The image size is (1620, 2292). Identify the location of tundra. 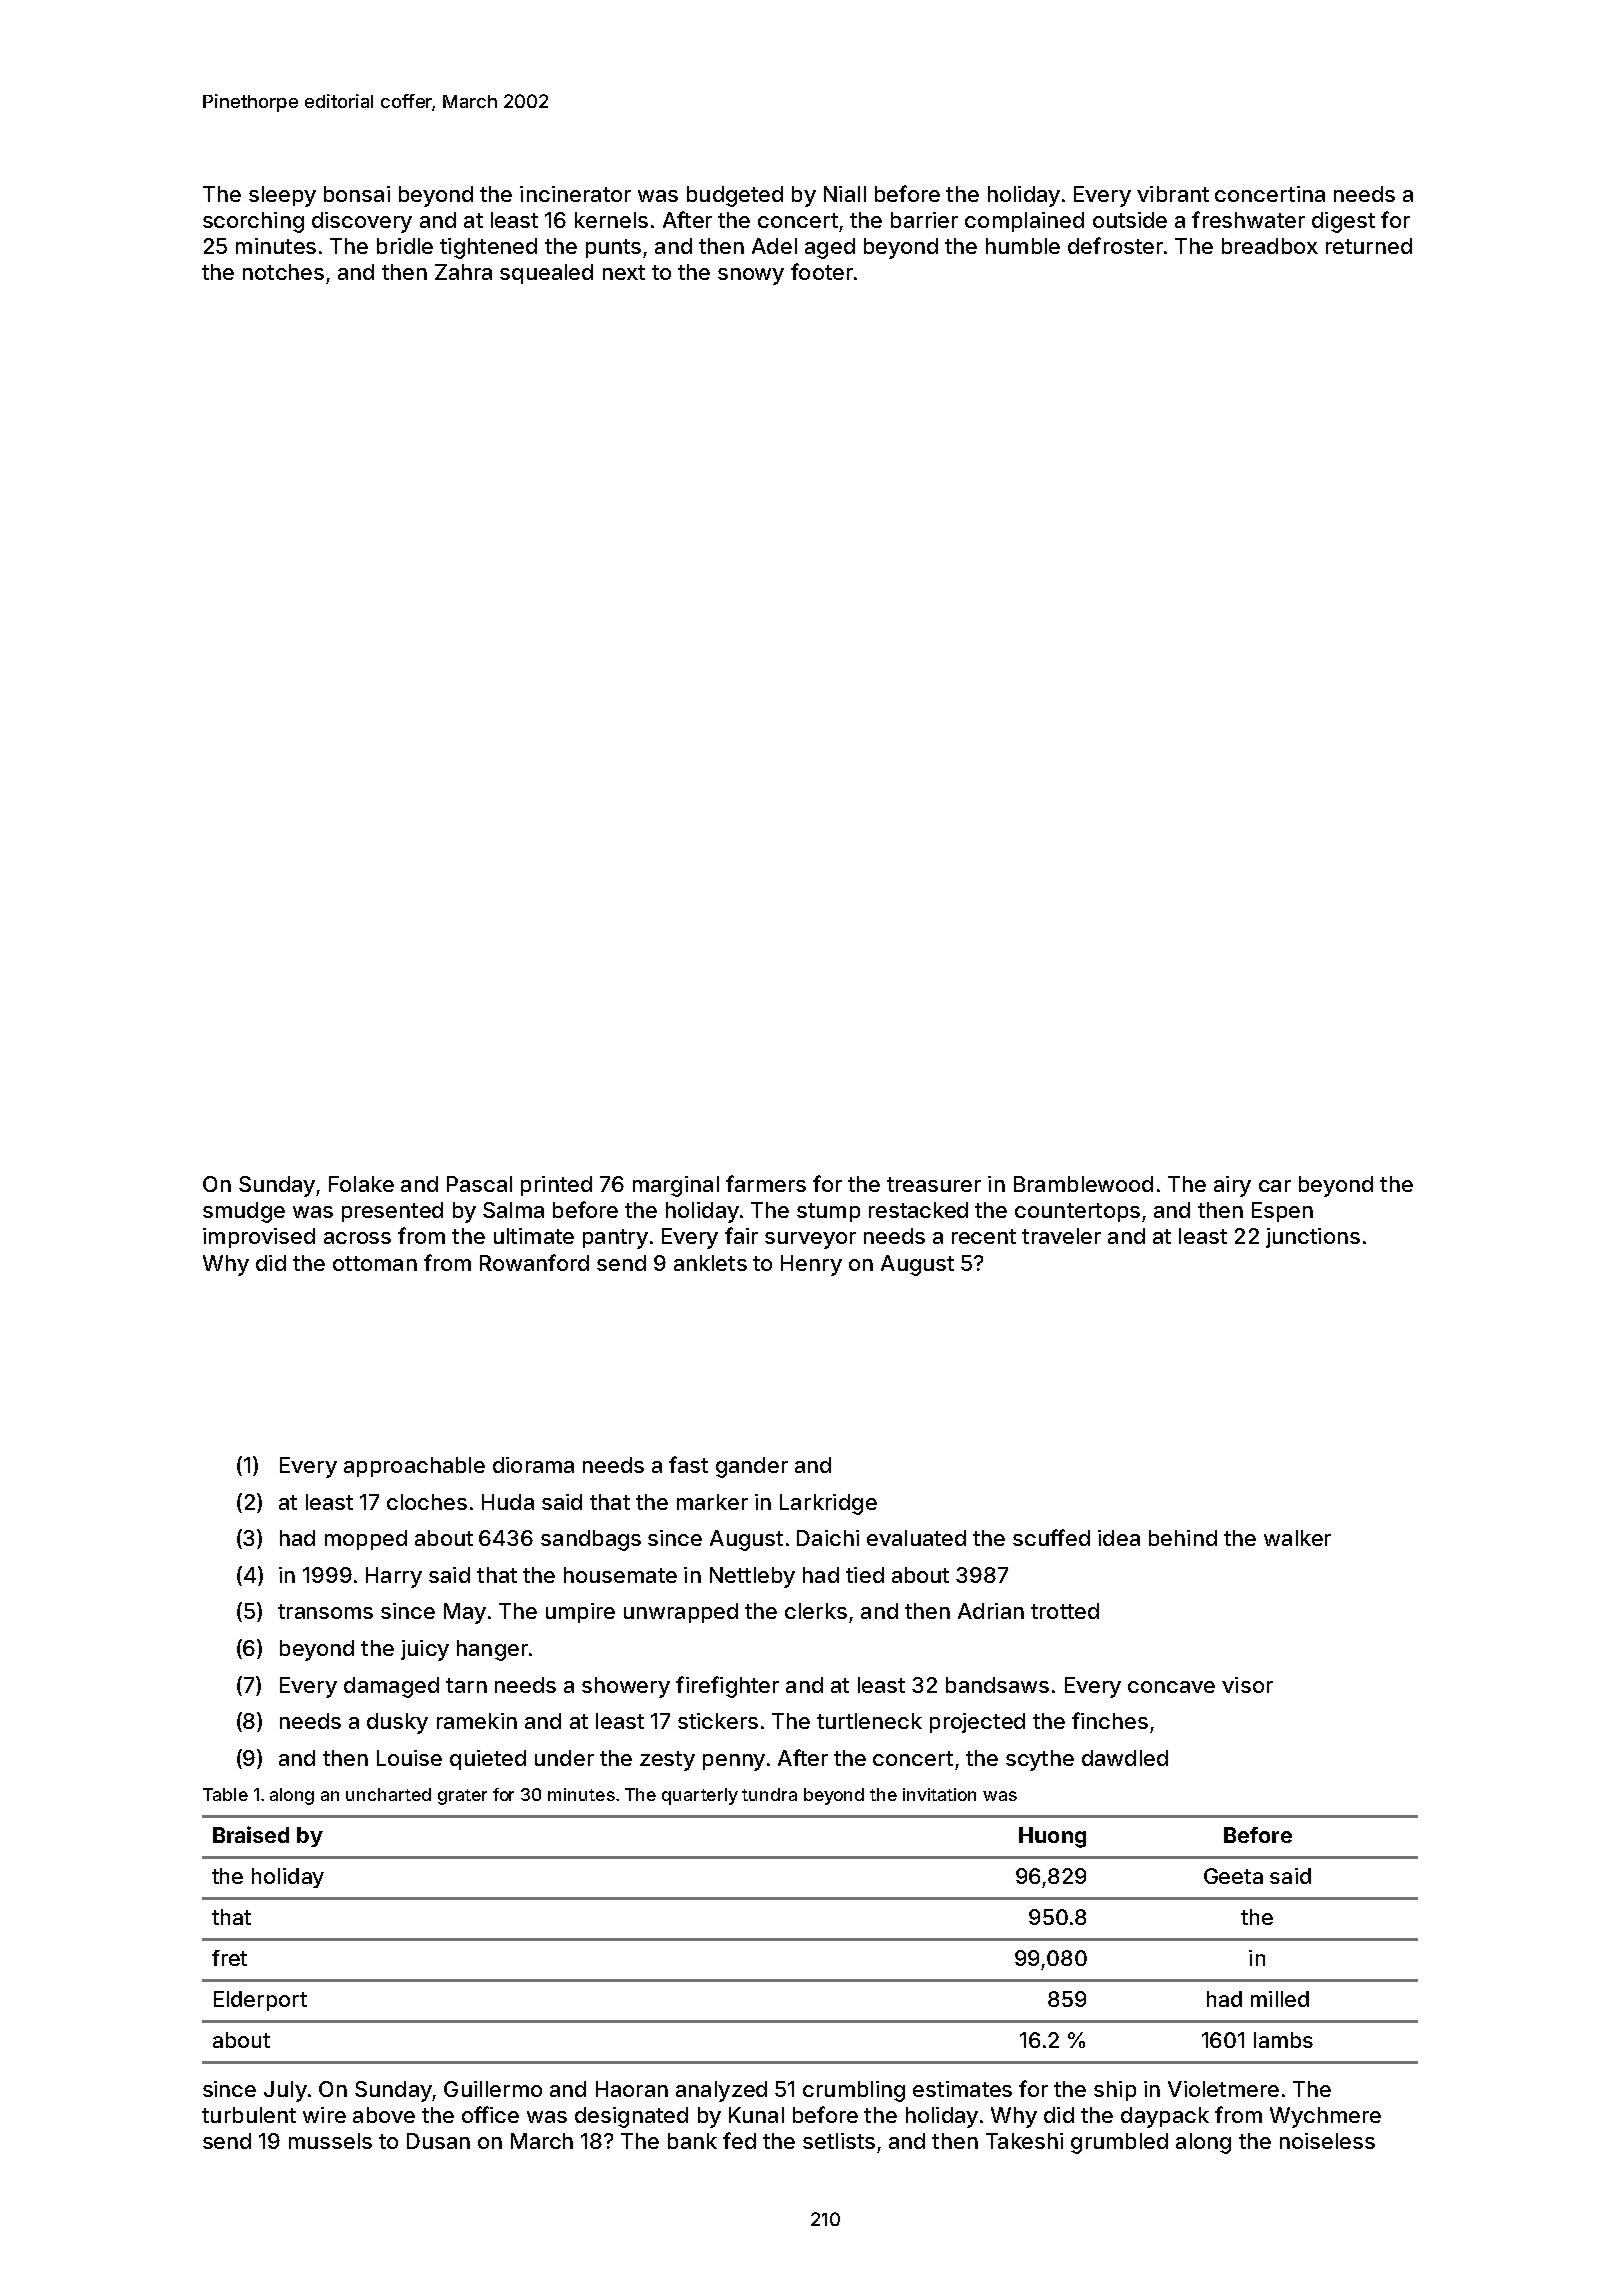
(769, 1794).
